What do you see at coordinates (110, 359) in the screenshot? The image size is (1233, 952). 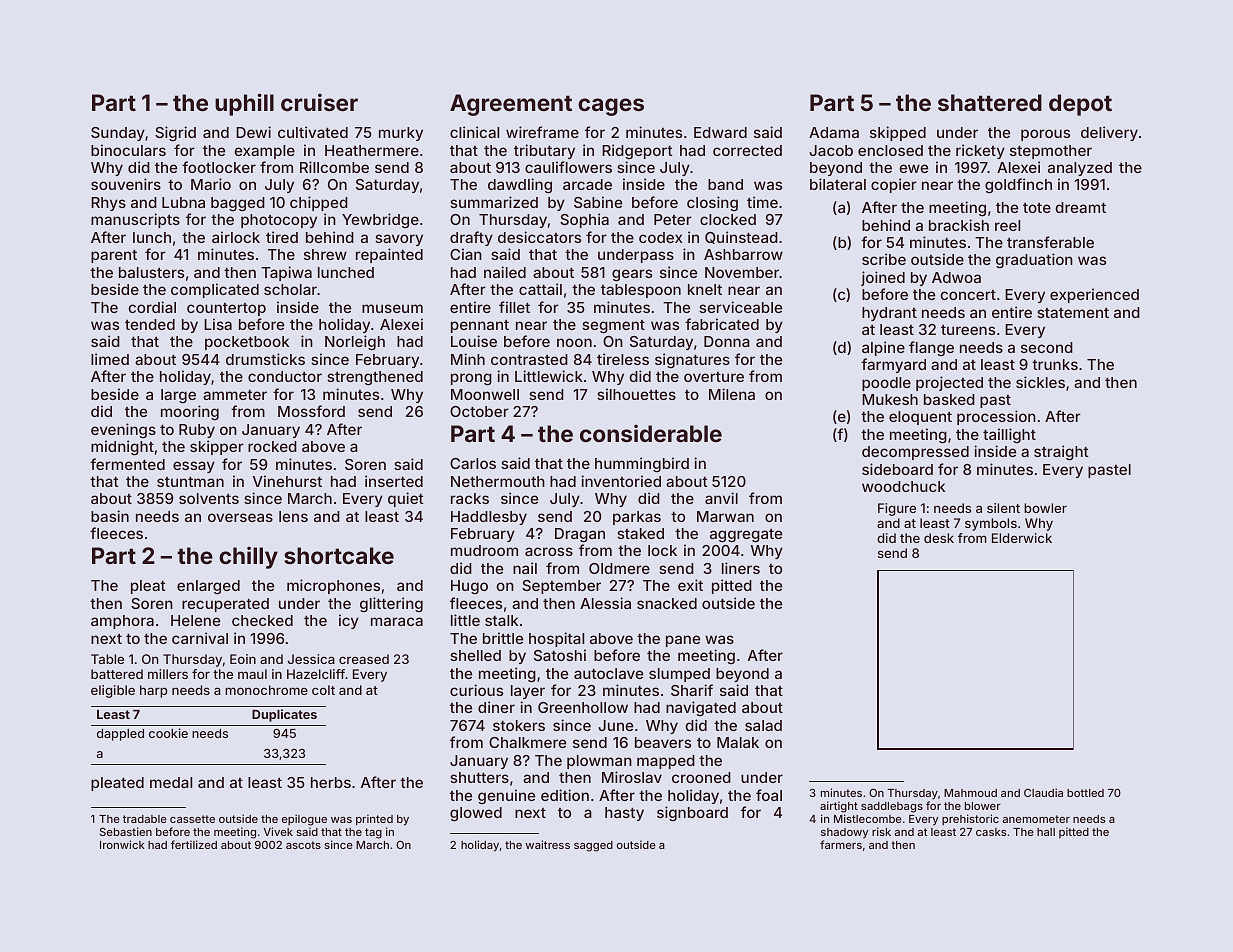 I see `limed` at bounding box center [110, 359].
